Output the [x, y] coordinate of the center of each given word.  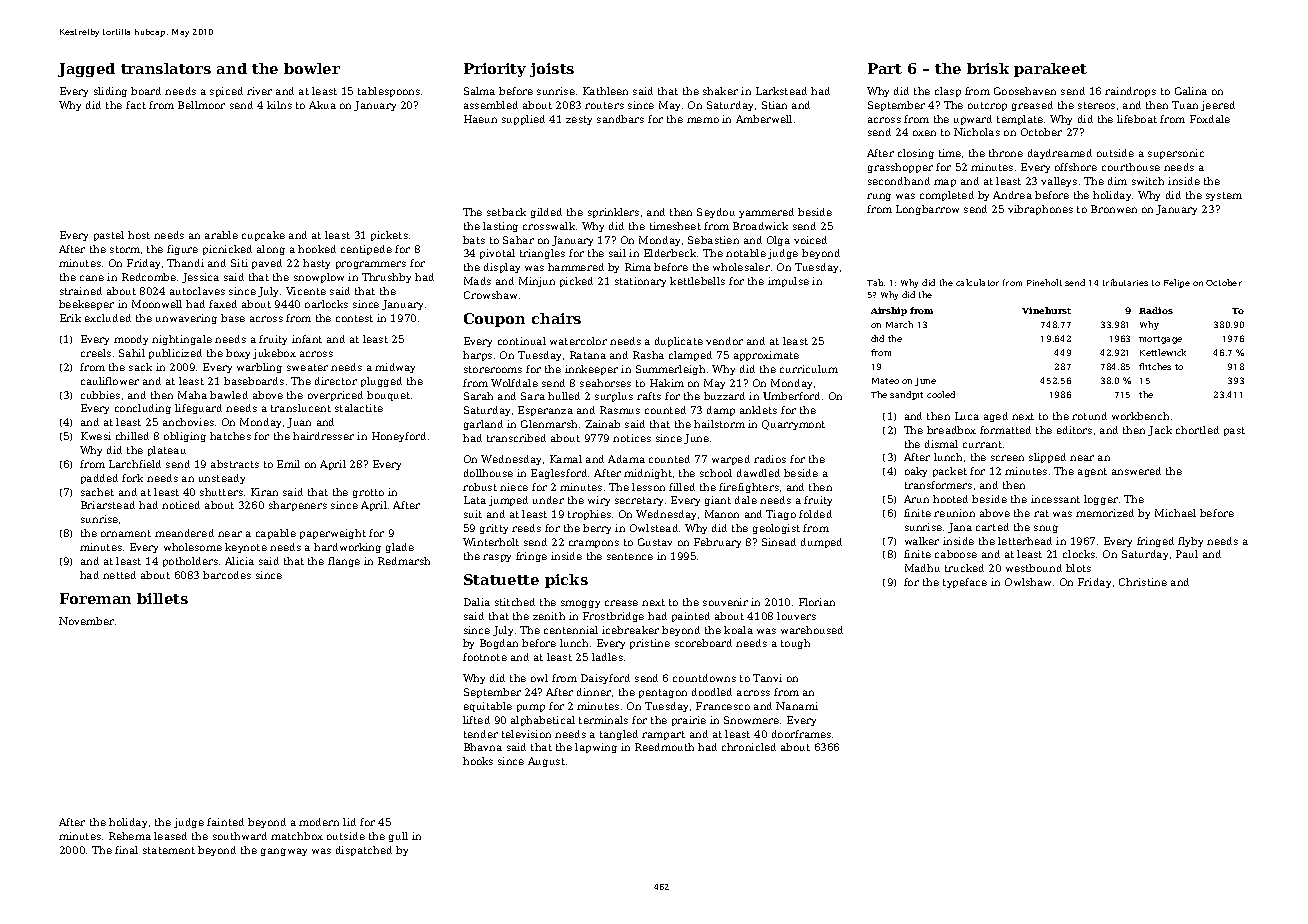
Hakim [667, 383]
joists [552, 70]
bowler [312, 68]
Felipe [1177, 283]
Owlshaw [1028, 582]
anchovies [188, 422]
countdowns [704, 678]
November [86, 621]
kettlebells [697, 281]
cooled [941, 394]
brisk [988, 68]
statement [169, 850]
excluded [108, 318]
